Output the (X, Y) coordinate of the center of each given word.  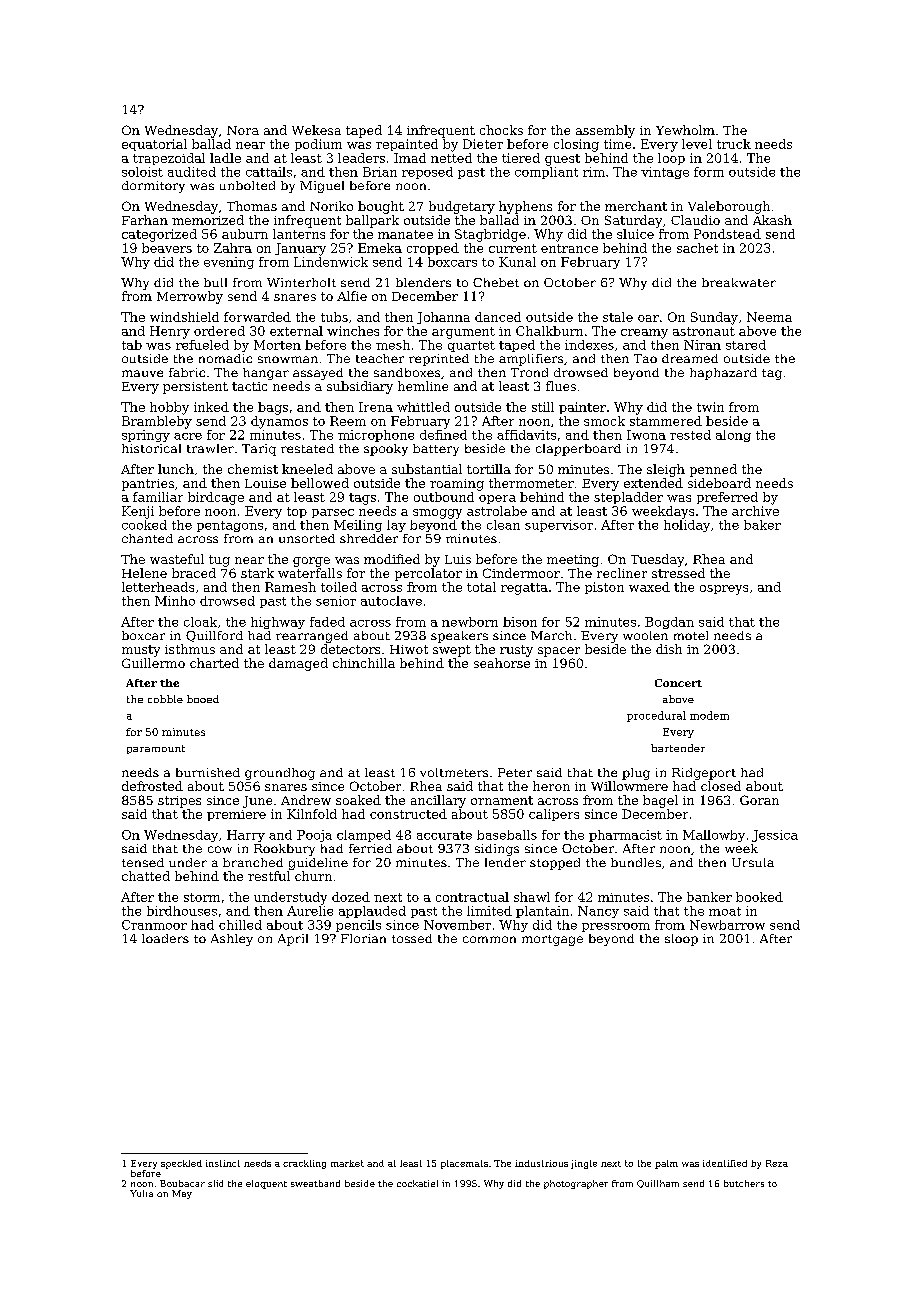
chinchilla (364, 663)
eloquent (266, 1184)
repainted (407, 145)
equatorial (154, 145)
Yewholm (685, 130)
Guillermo (153, 663)
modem (709, 715)
